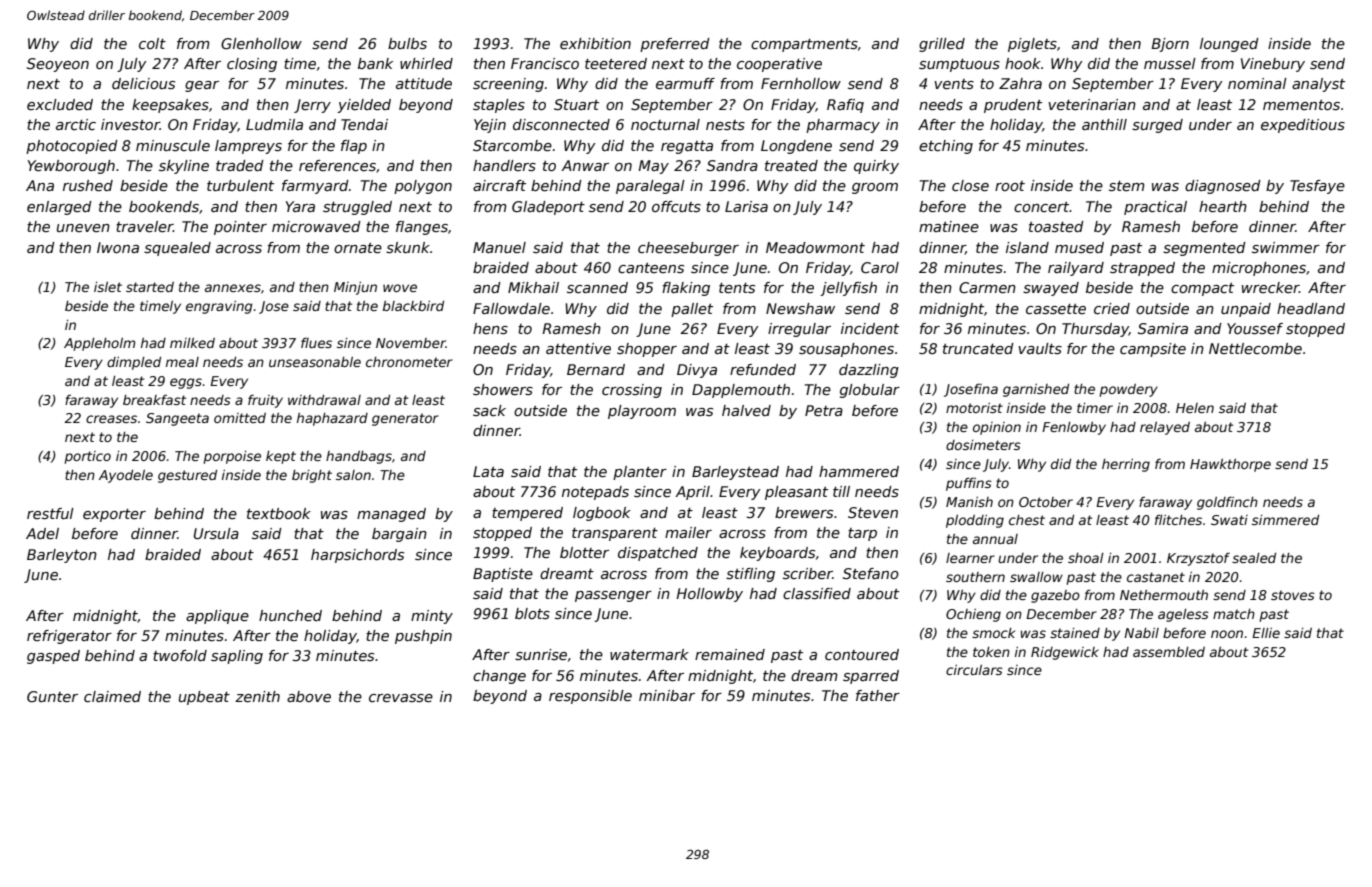  What do you see at coordinates (186, 383) in the document?
I see `eggs` at bounding box center [186, 383].
